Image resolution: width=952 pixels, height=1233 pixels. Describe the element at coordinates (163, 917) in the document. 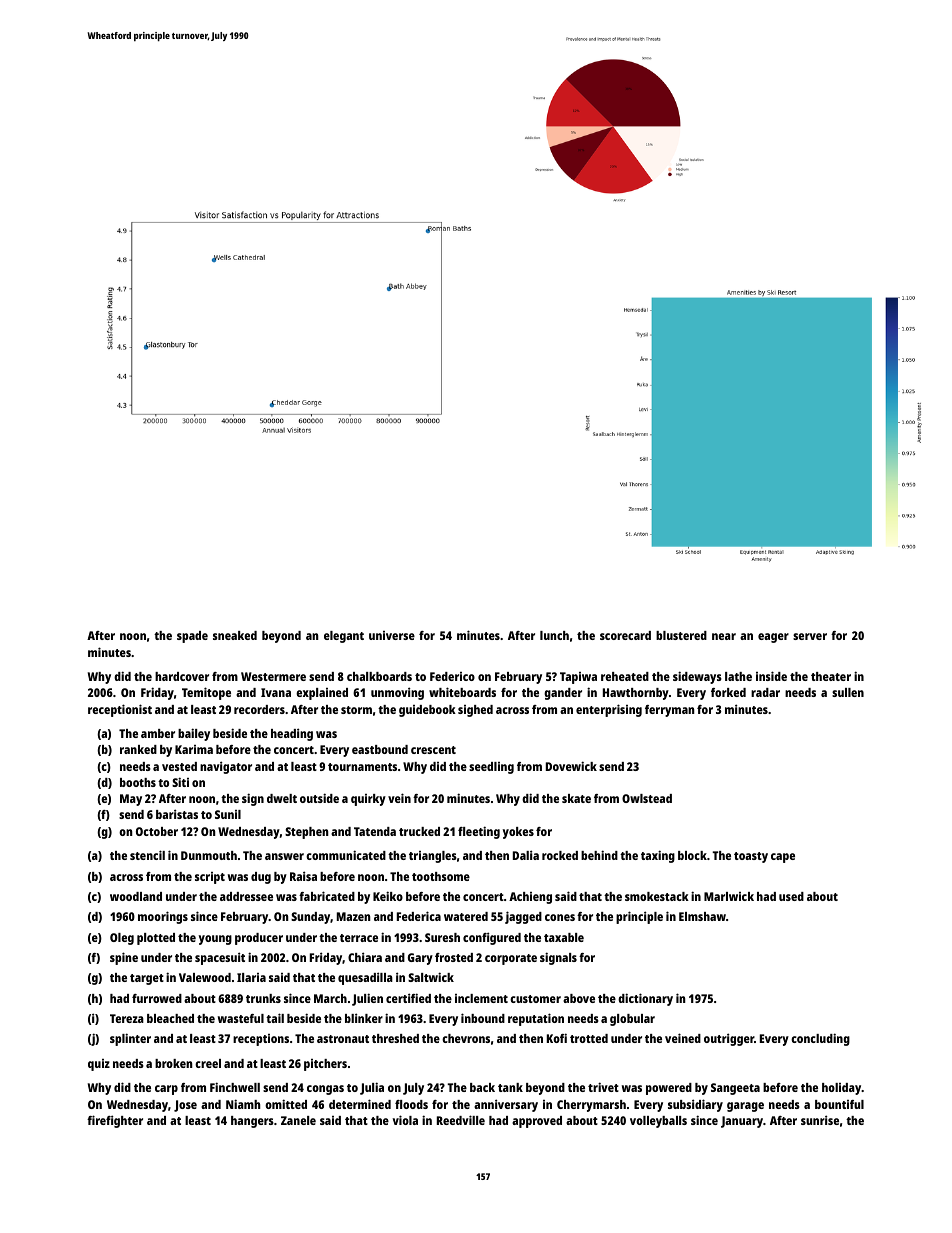

I see `moorings` at that location.
